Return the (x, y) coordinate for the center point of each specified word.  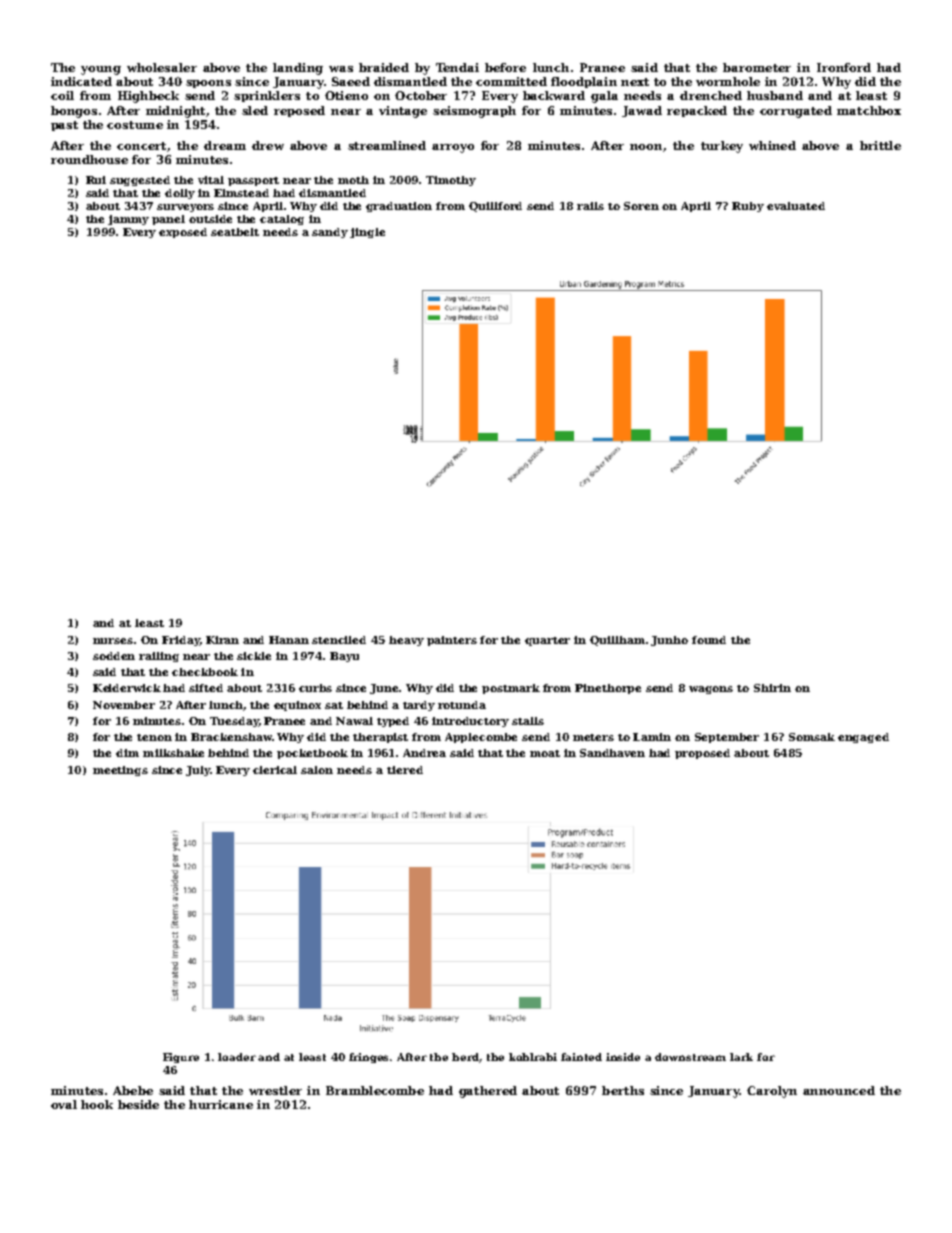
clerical (275, 770)
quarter (547, 641)
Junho (669, 641)
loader (237, 1057)
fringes (368, 1058)
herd (466, 1058)
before (505, 67)
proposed (702, 754)
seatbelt (235, 232)
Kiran (222, 640)
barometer (757, 67)
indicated (81, 81)
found (709, 640)
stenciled (339, 640)
